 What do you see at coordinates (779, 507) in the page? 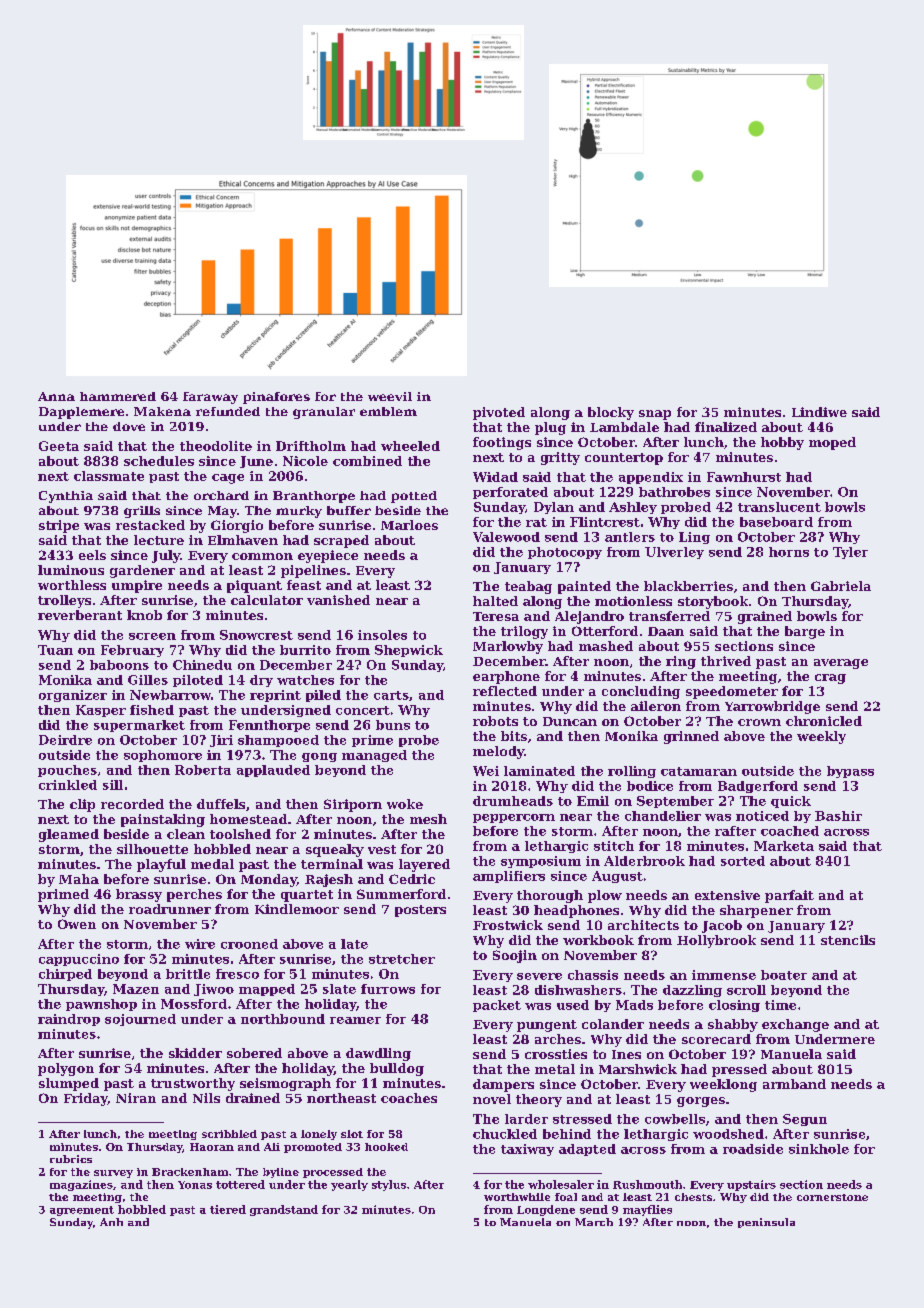
I see `translucent` at bounding box center [779, 507].
